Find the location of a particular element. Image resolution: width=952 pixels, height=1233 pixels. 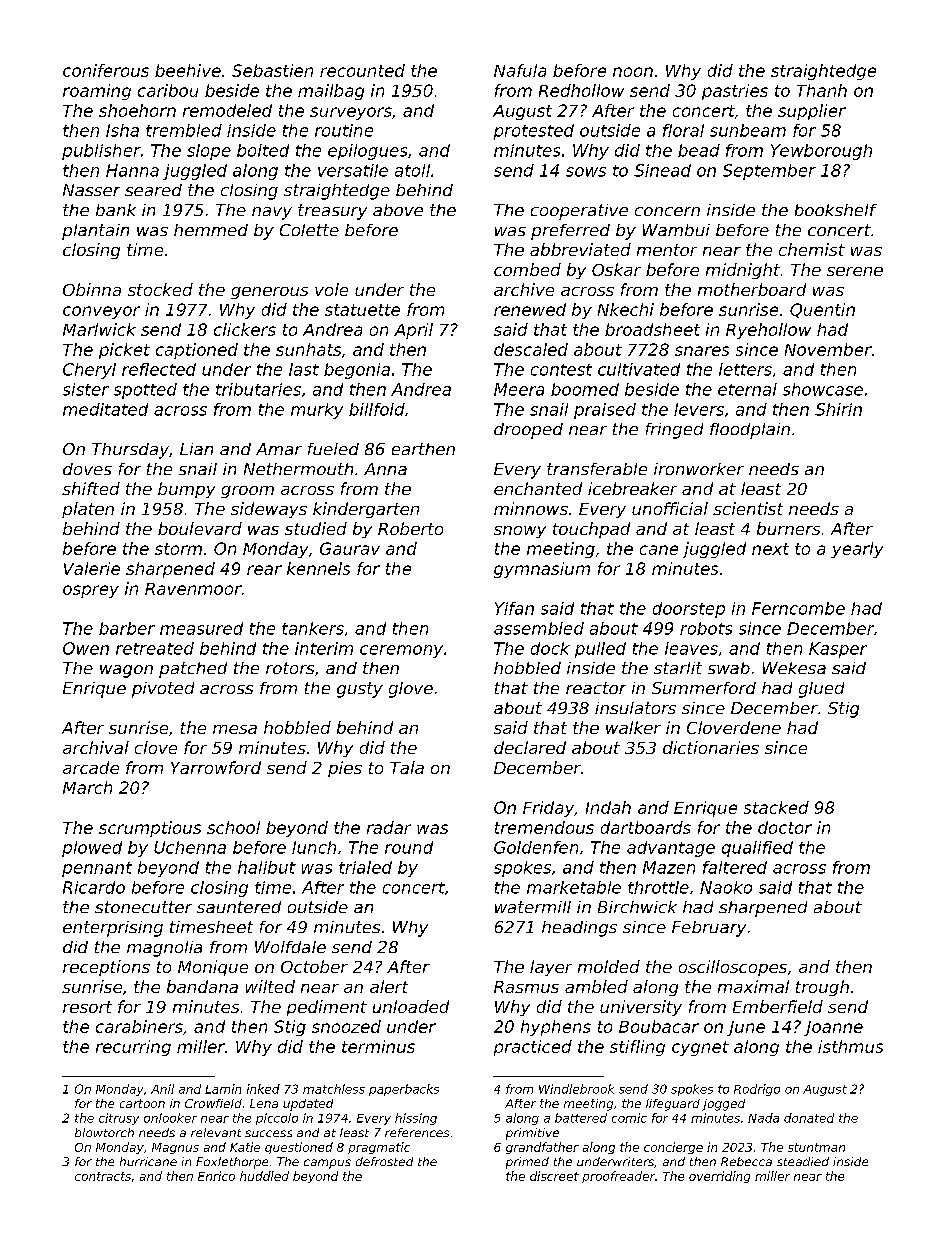

inked is located at coordinates (263, 1089).
